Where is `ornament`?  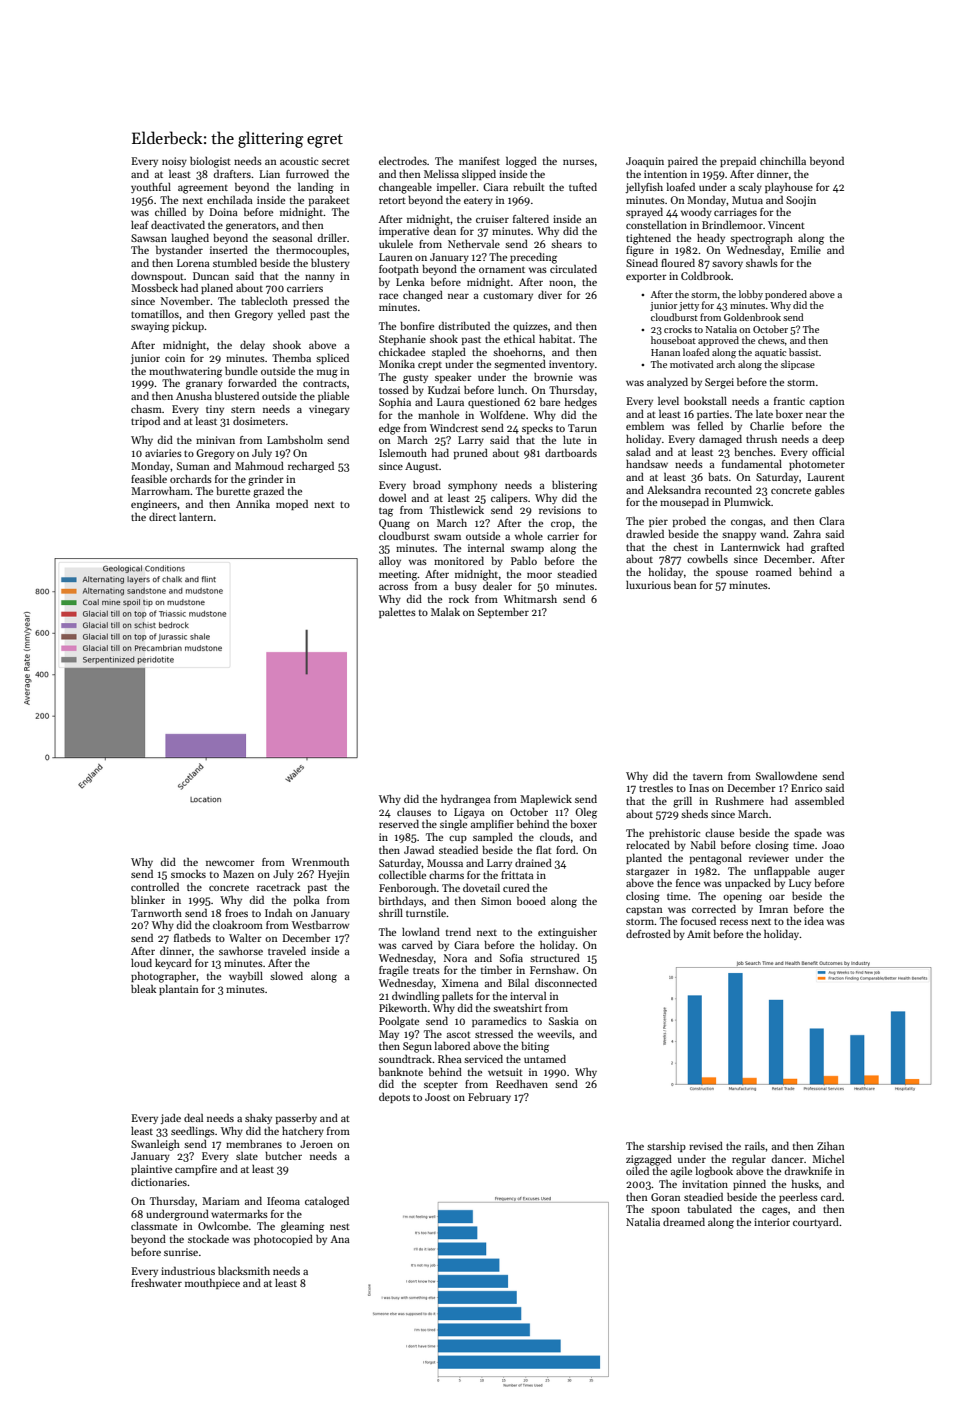
ornament is located at coordinates (502, 269).
